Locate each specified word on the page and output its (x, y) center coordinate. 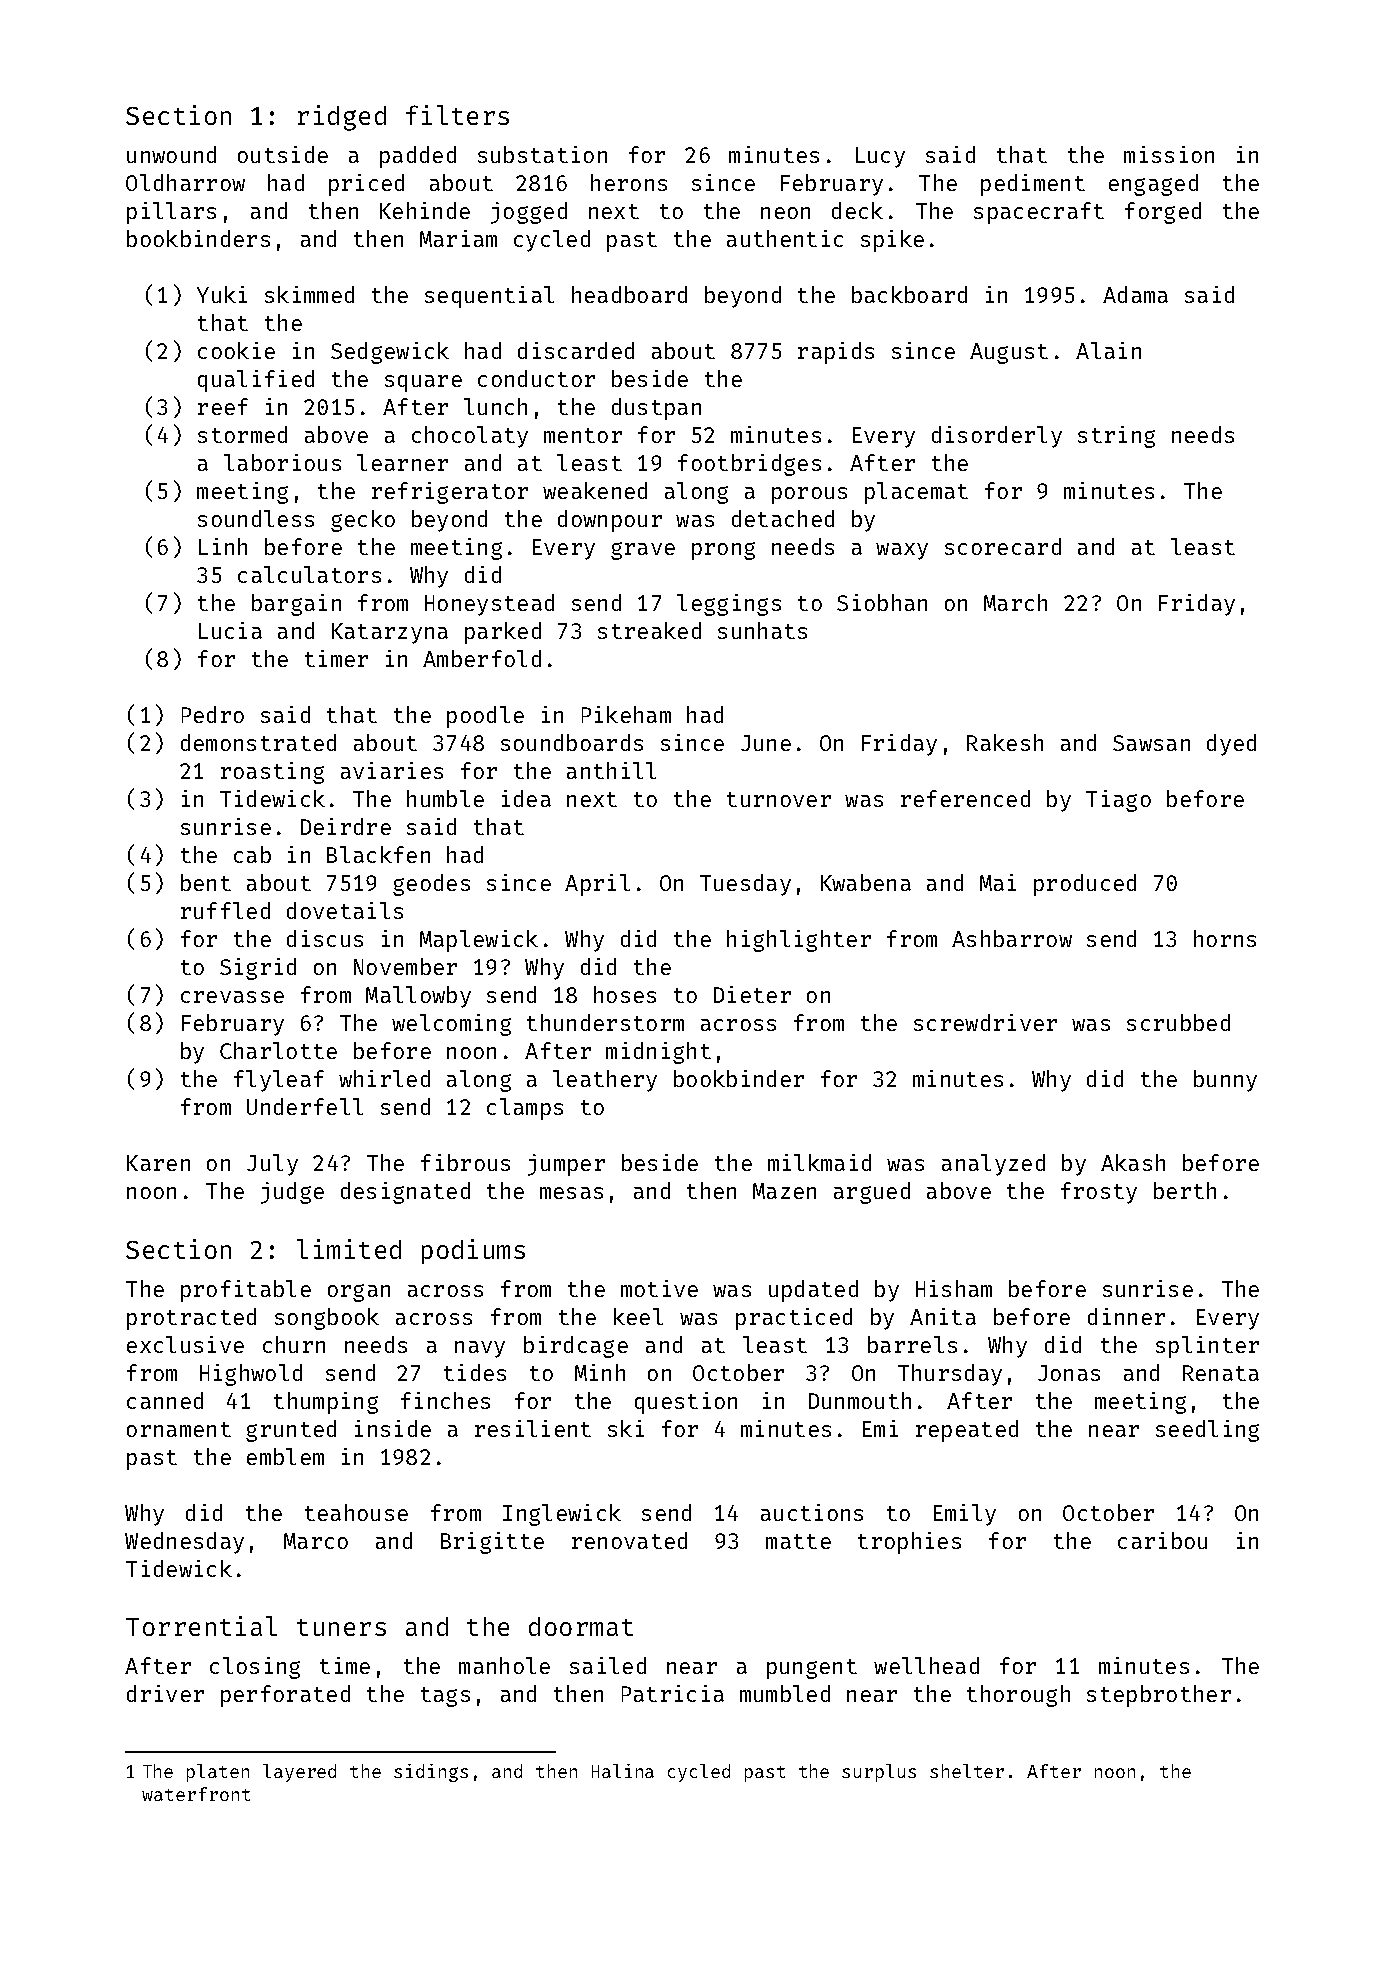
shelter (967, 1771)
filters (457, 115)
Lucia (230, 630)
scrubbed (1178, 1022)
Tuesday (745, 885)
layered (299, 1773)
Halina (623, 1771)
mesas (571, 1193)
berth (1185, 1190)
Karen (158, 1163)
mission (1169, 154)
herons (629, 182)
